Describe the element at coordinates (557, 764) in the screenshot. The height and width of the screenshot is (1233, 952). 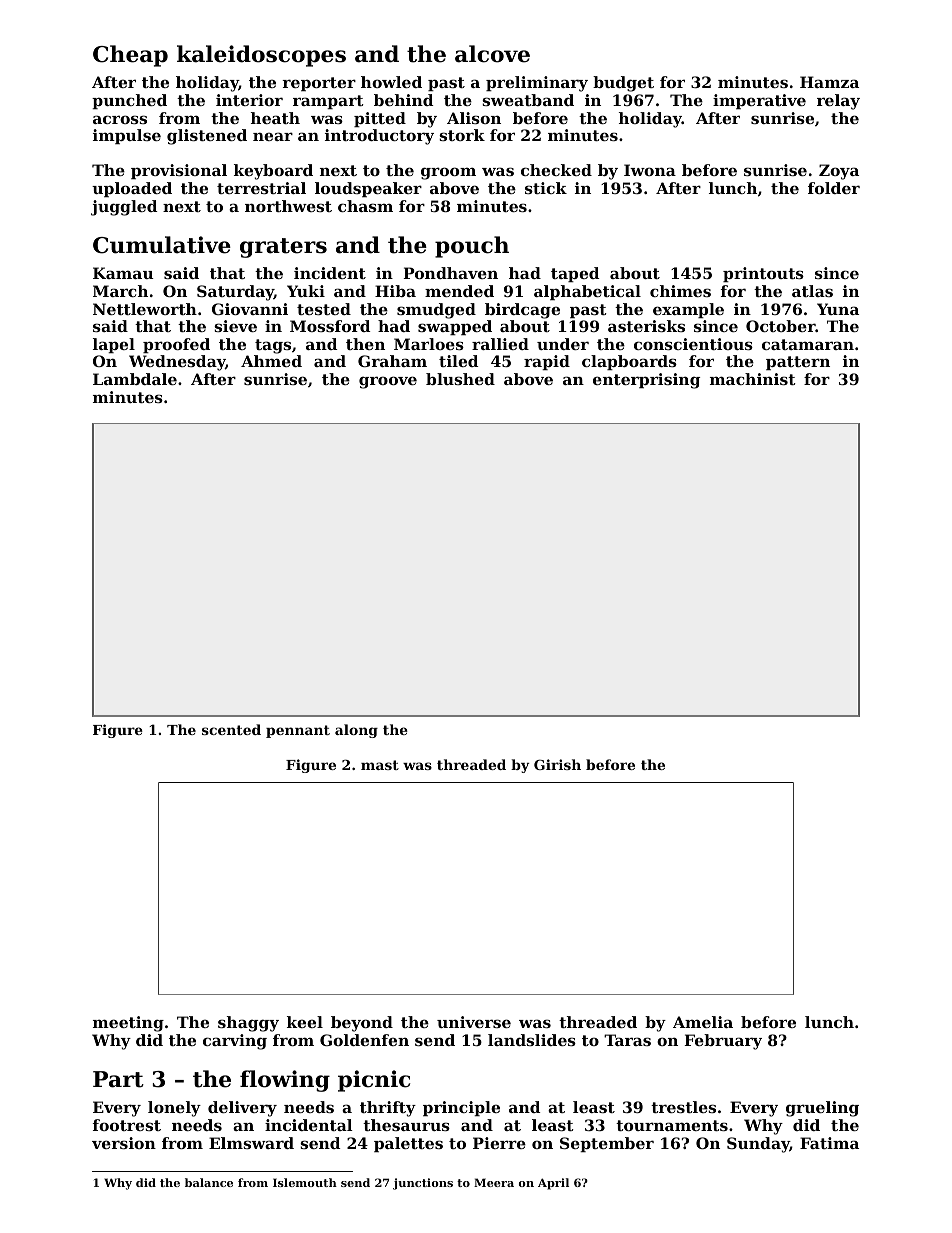
I see `Girish` at that location.
